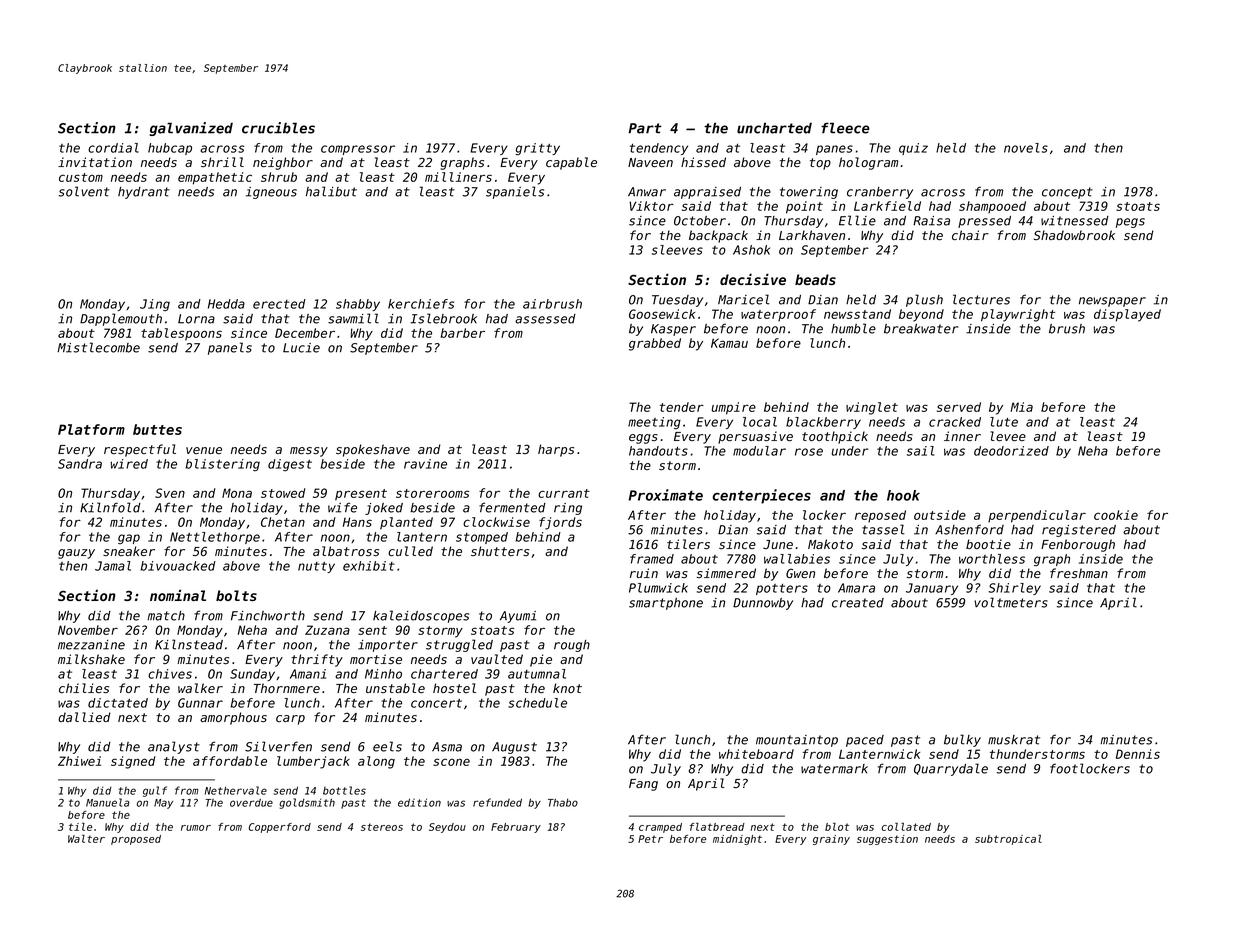 This page has height=952, width=1233. Describe the element at coordinates (887, 840) in the page. I see `suggestion` at that location.
